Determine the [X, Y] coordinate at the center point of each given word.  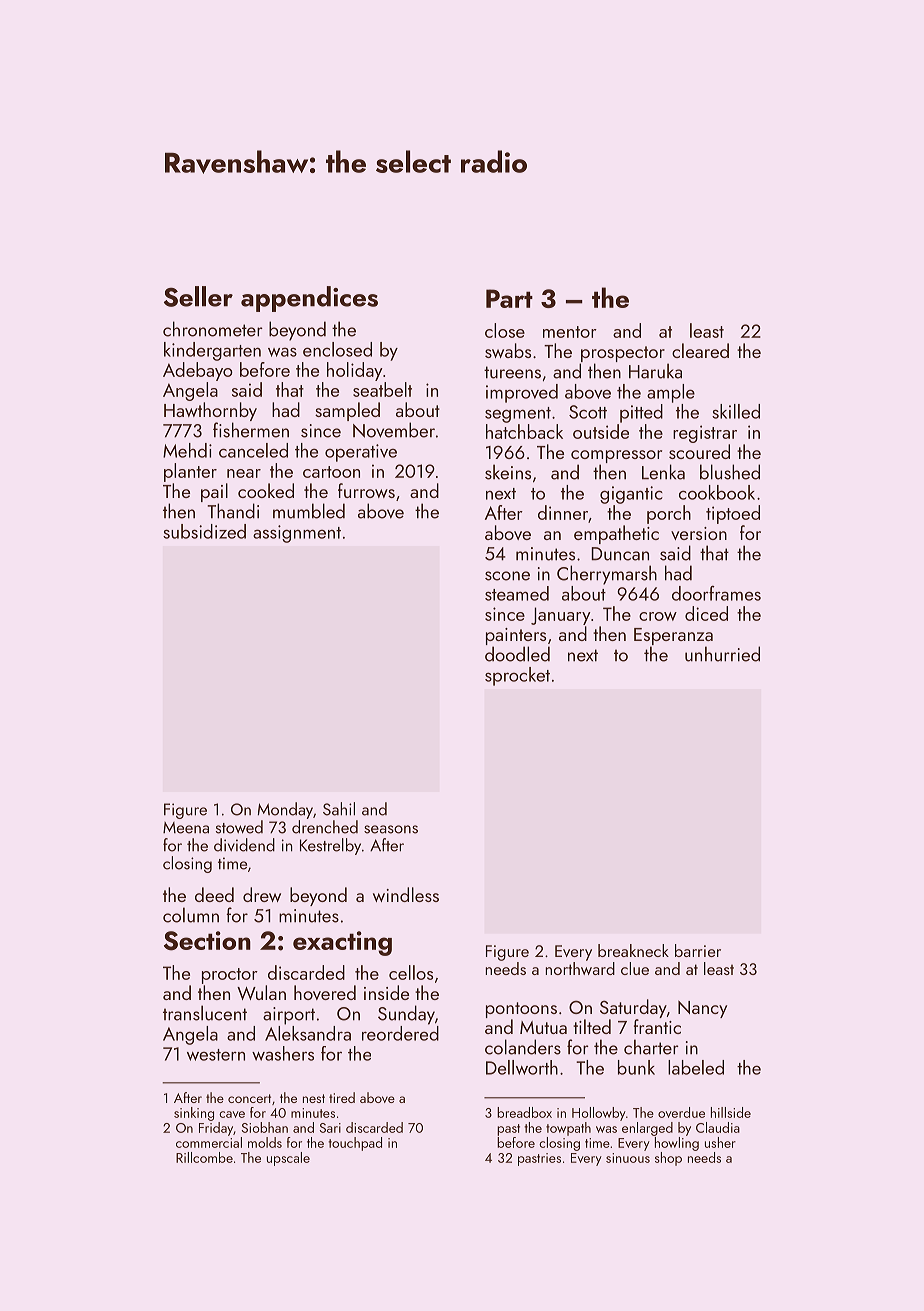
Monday [285, 810]
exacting [342, 943]
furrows [366, 490]
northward [580, 968]
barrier [698, 950]
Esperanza [673, 636]
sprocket [517, 676]
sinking [194, 1114]
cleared [700, 350]
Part [509, 298]
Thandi [233, 511]
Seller [198, 296]
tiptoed [733, 514]
